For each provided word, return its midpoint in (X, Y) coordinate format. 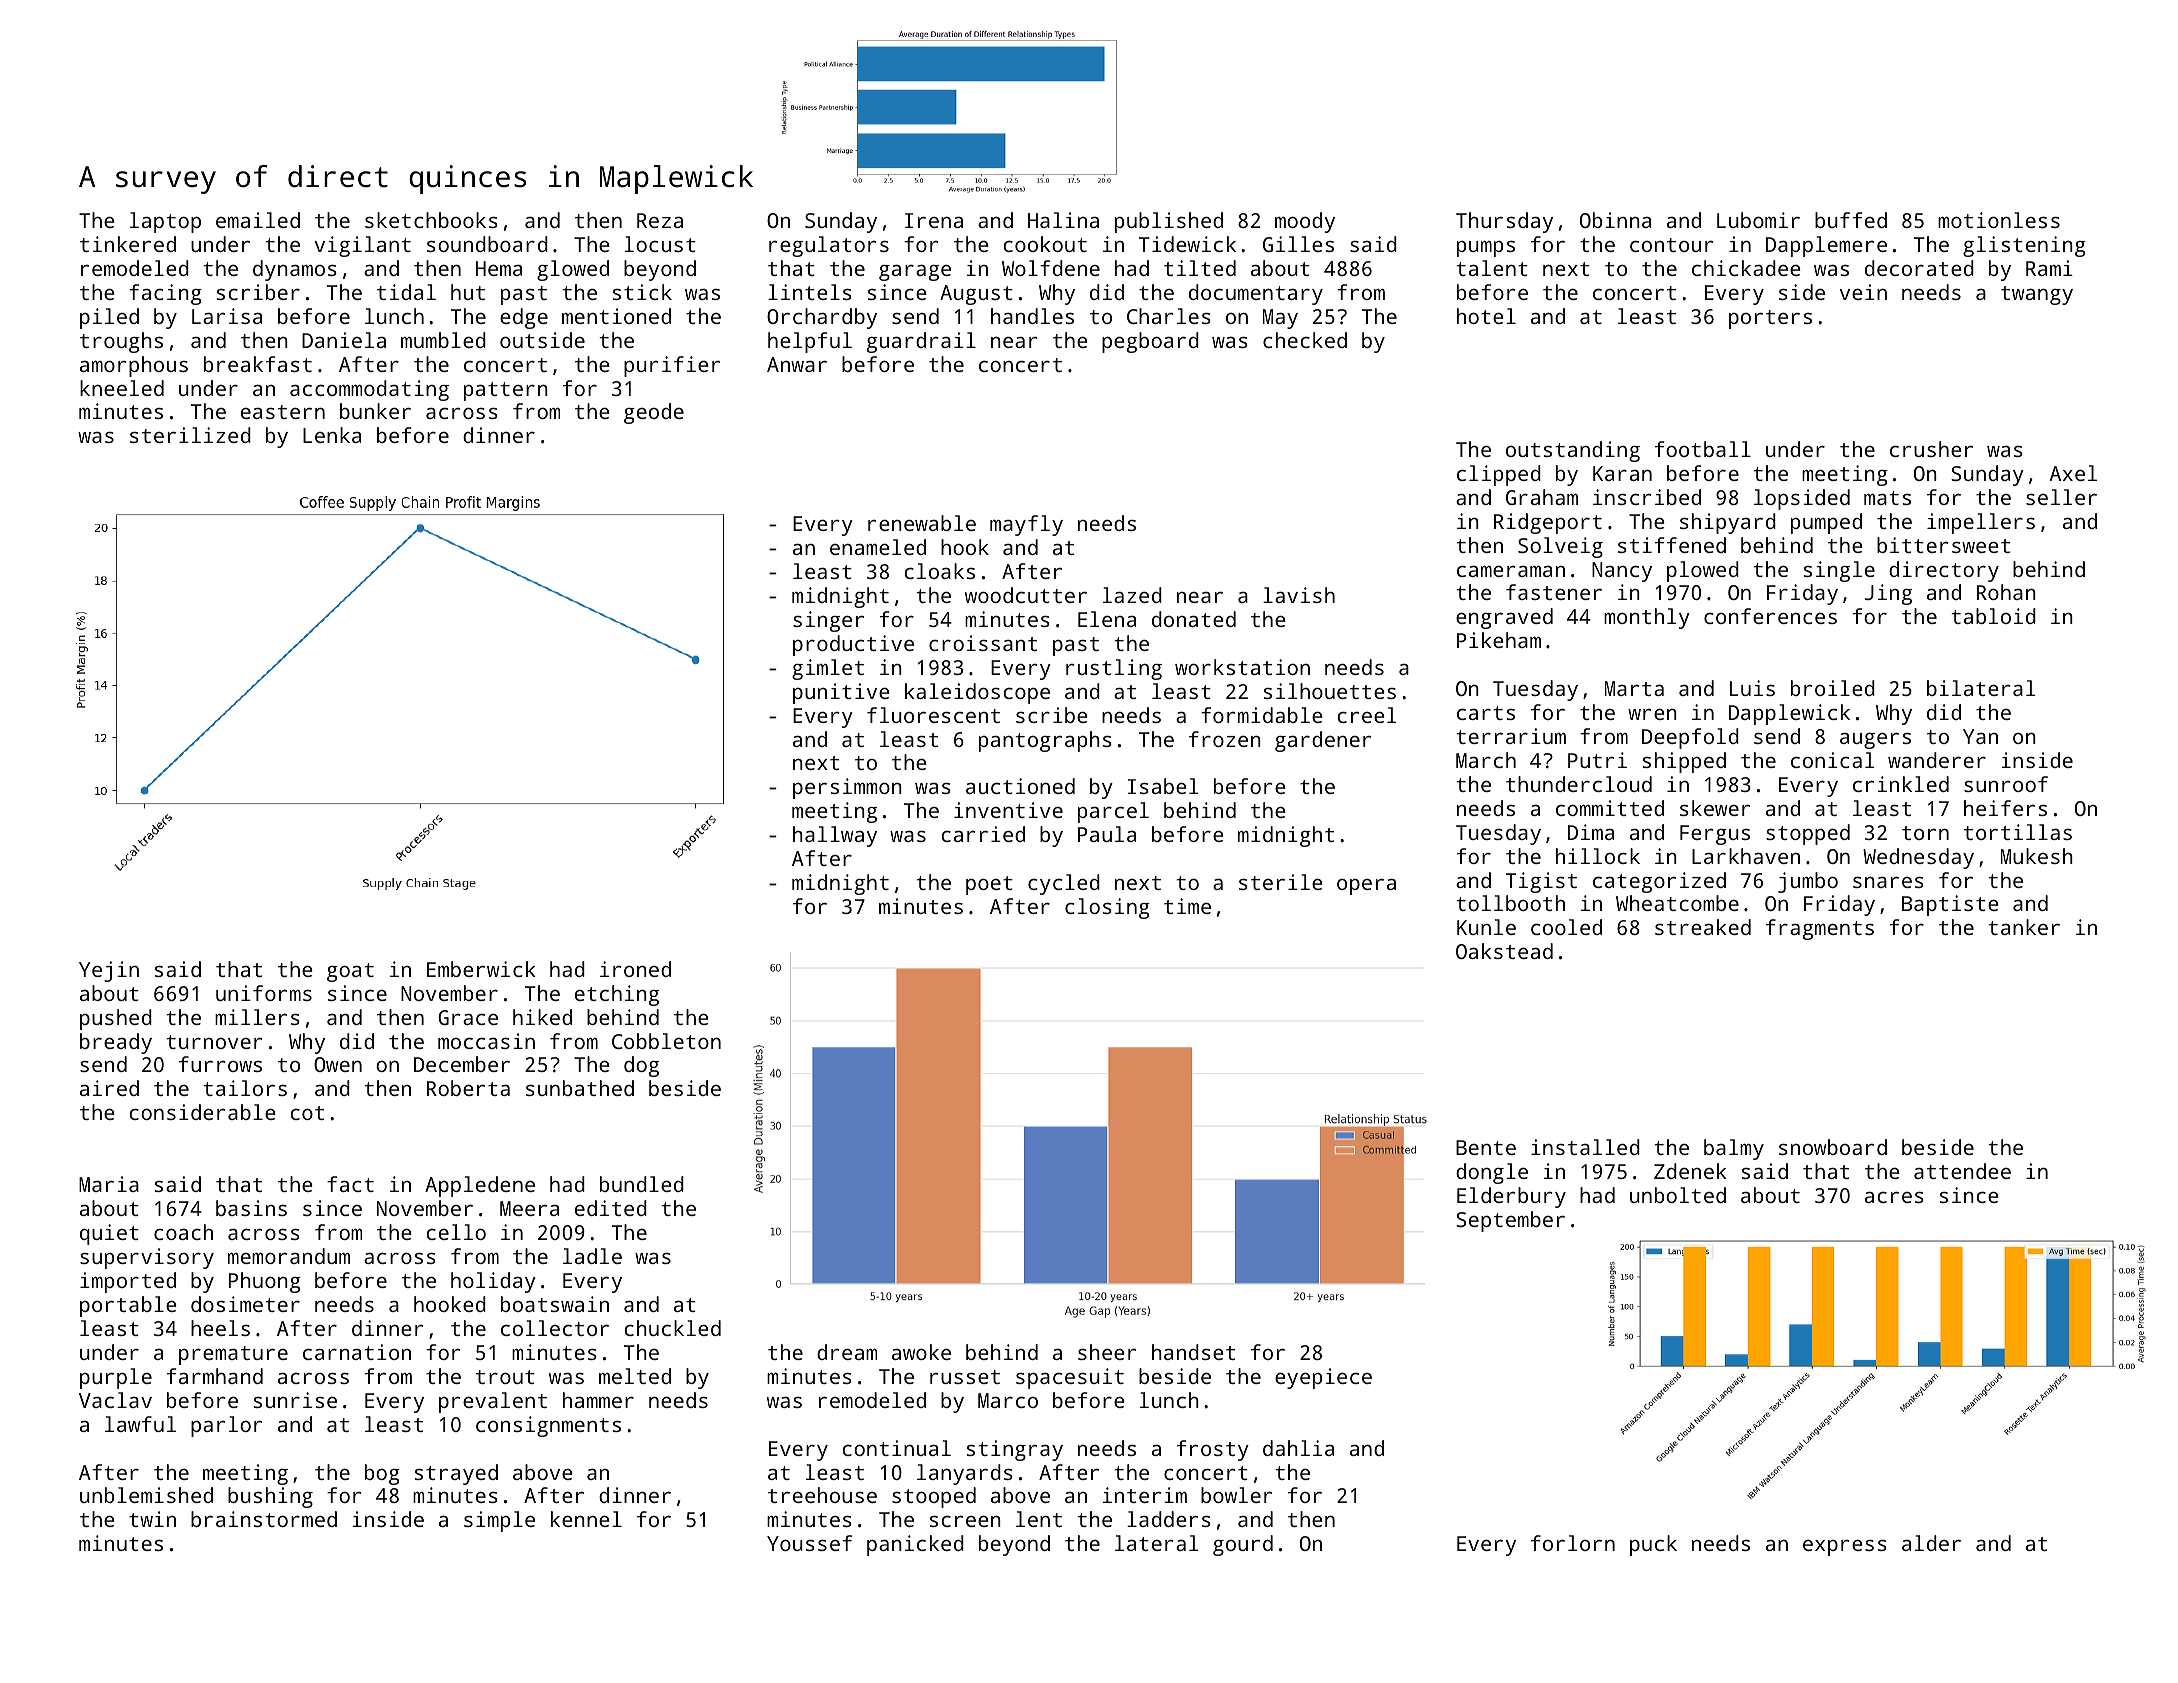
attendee (1962, 1171)
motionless (1999, 220)
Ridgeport (1548, 523)
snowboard (1833, 1147)
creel (1367, 715)
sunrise (295, 1400)
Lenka (332, 435)
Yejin (109, 971)
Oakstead (1504, 951)
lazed (1132, 595)
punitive (841, 693)
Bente (1486, 1147)
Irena (934, 220)
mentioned (616, 316)
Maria (109, 1184)
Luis (1752, 688)
